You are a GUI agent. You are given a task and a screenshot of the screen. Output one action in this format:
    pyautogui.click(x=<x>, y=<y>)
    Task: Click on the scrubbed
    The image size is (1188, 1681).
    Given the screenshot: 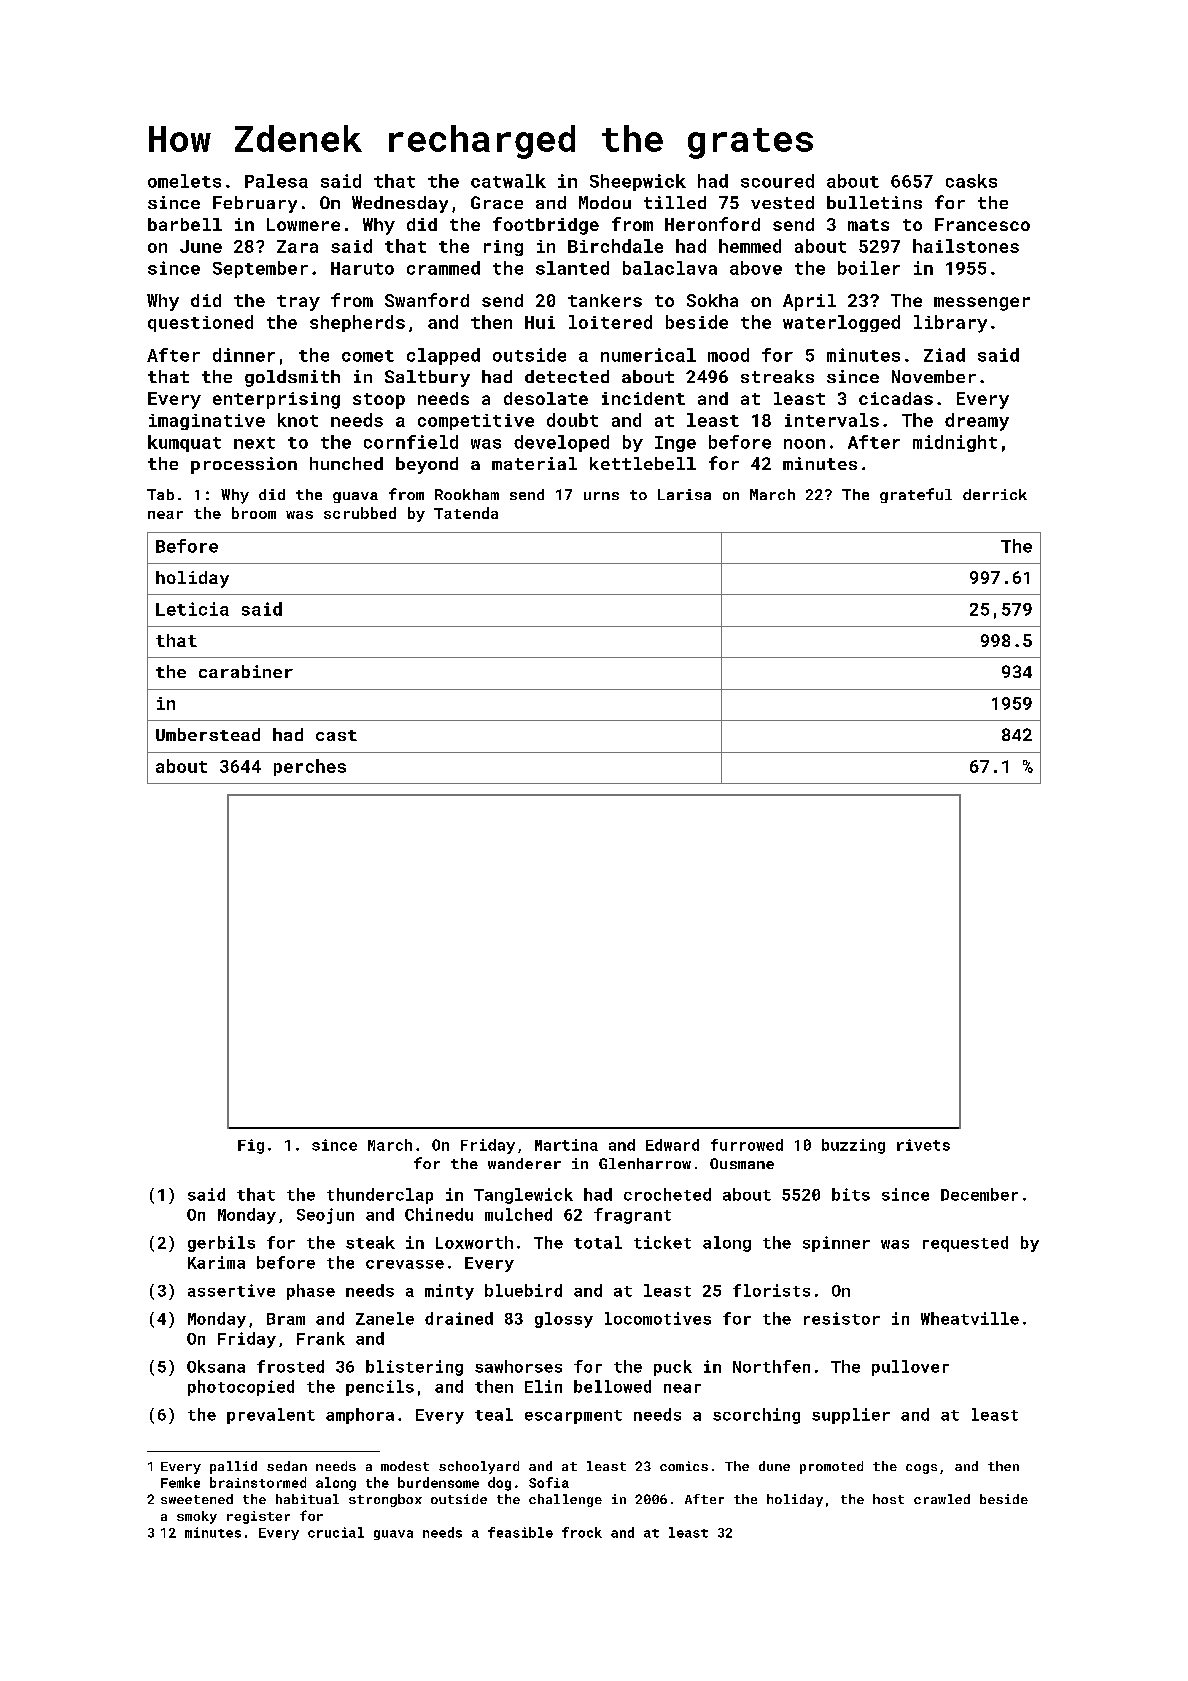 What is the action you would take?
    pyautogui.click(x=360, y=513)
